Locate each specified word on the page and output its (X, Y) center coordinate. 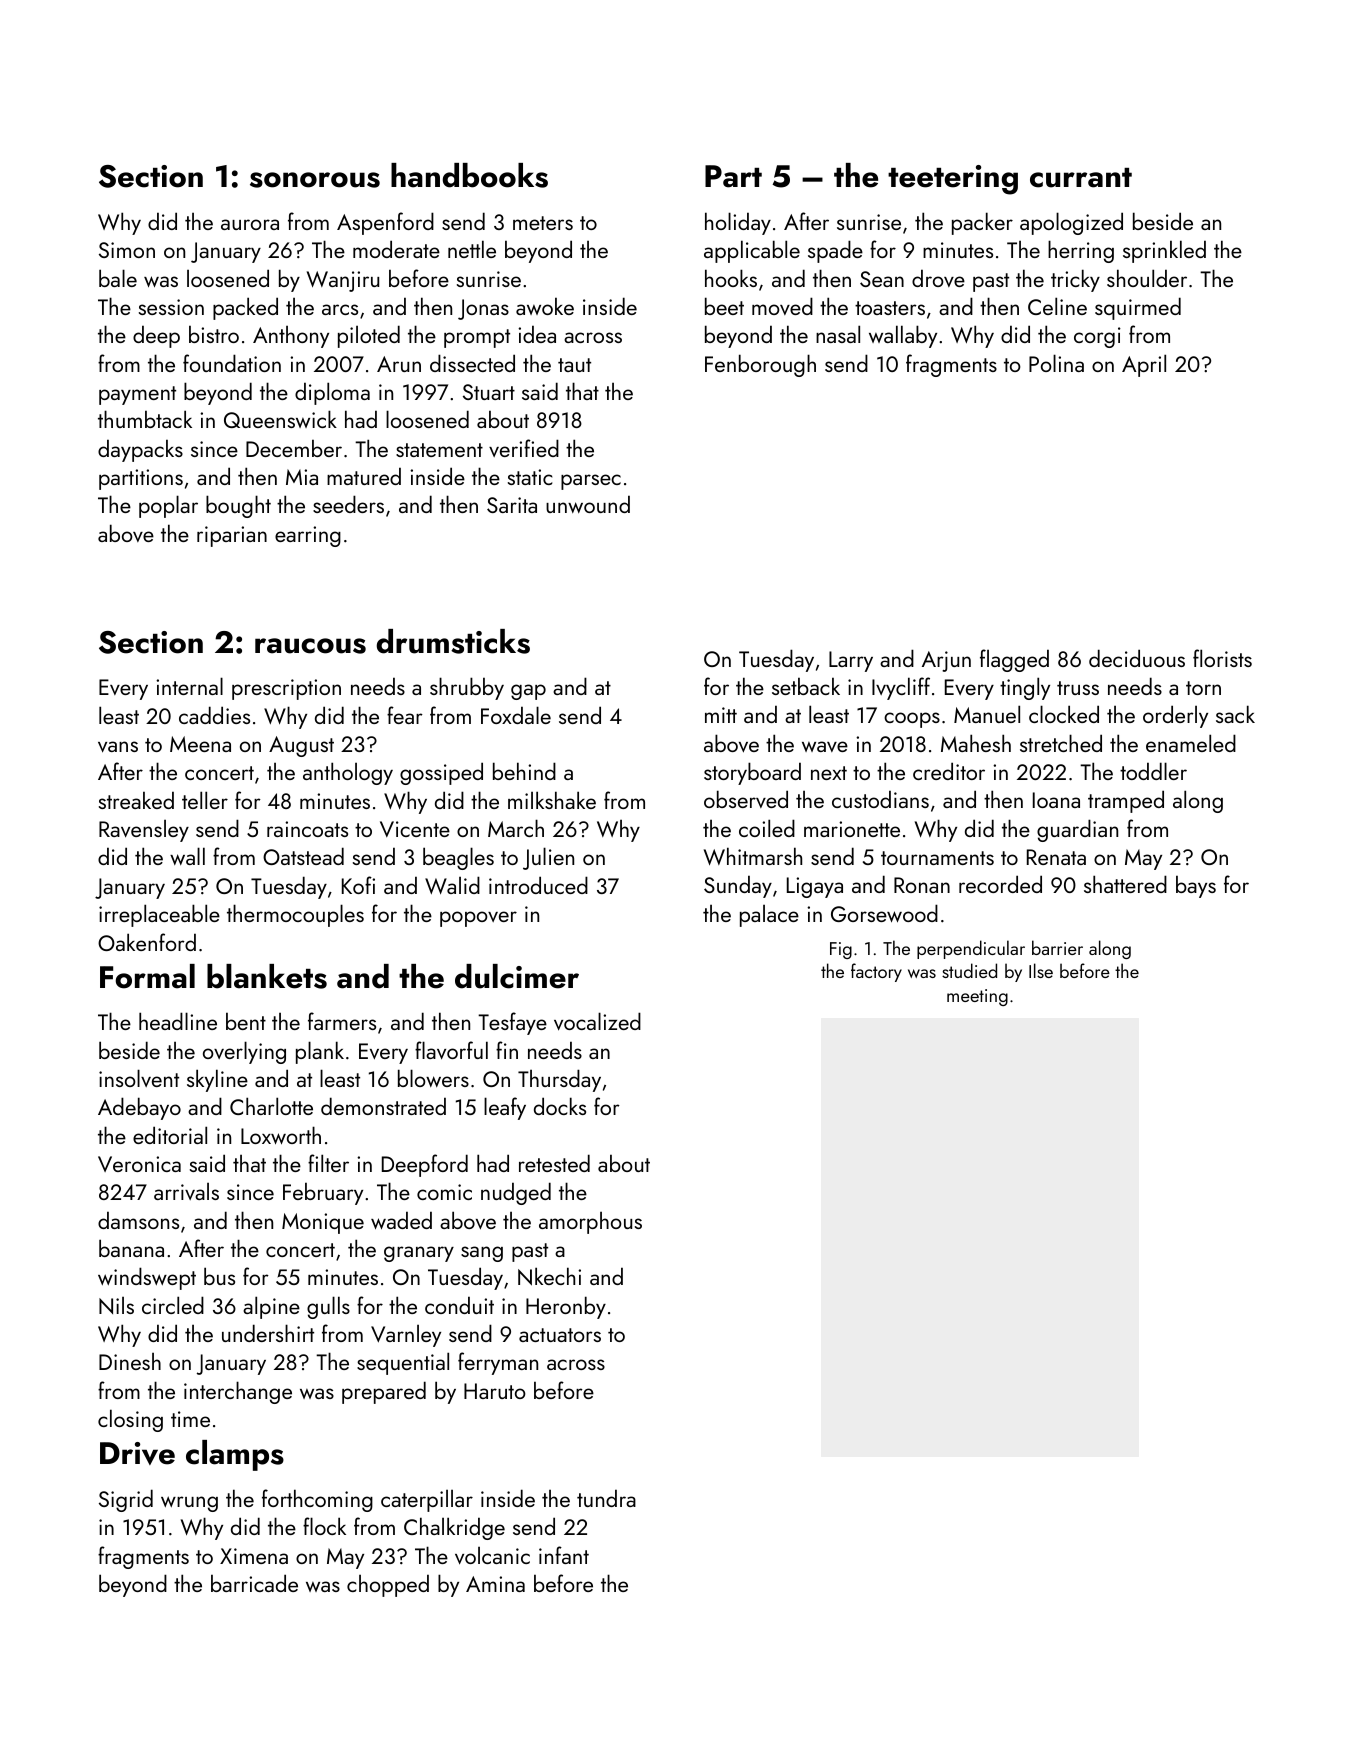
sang (482, 1254)
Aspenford (385, 223)
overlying (244, 1052)
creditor (949, 771)
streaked (136, 800)
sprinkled (1164, 251)
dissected (472, 363)
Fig (841, 950)
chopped (388, 1585)
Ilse (1041, 970)
